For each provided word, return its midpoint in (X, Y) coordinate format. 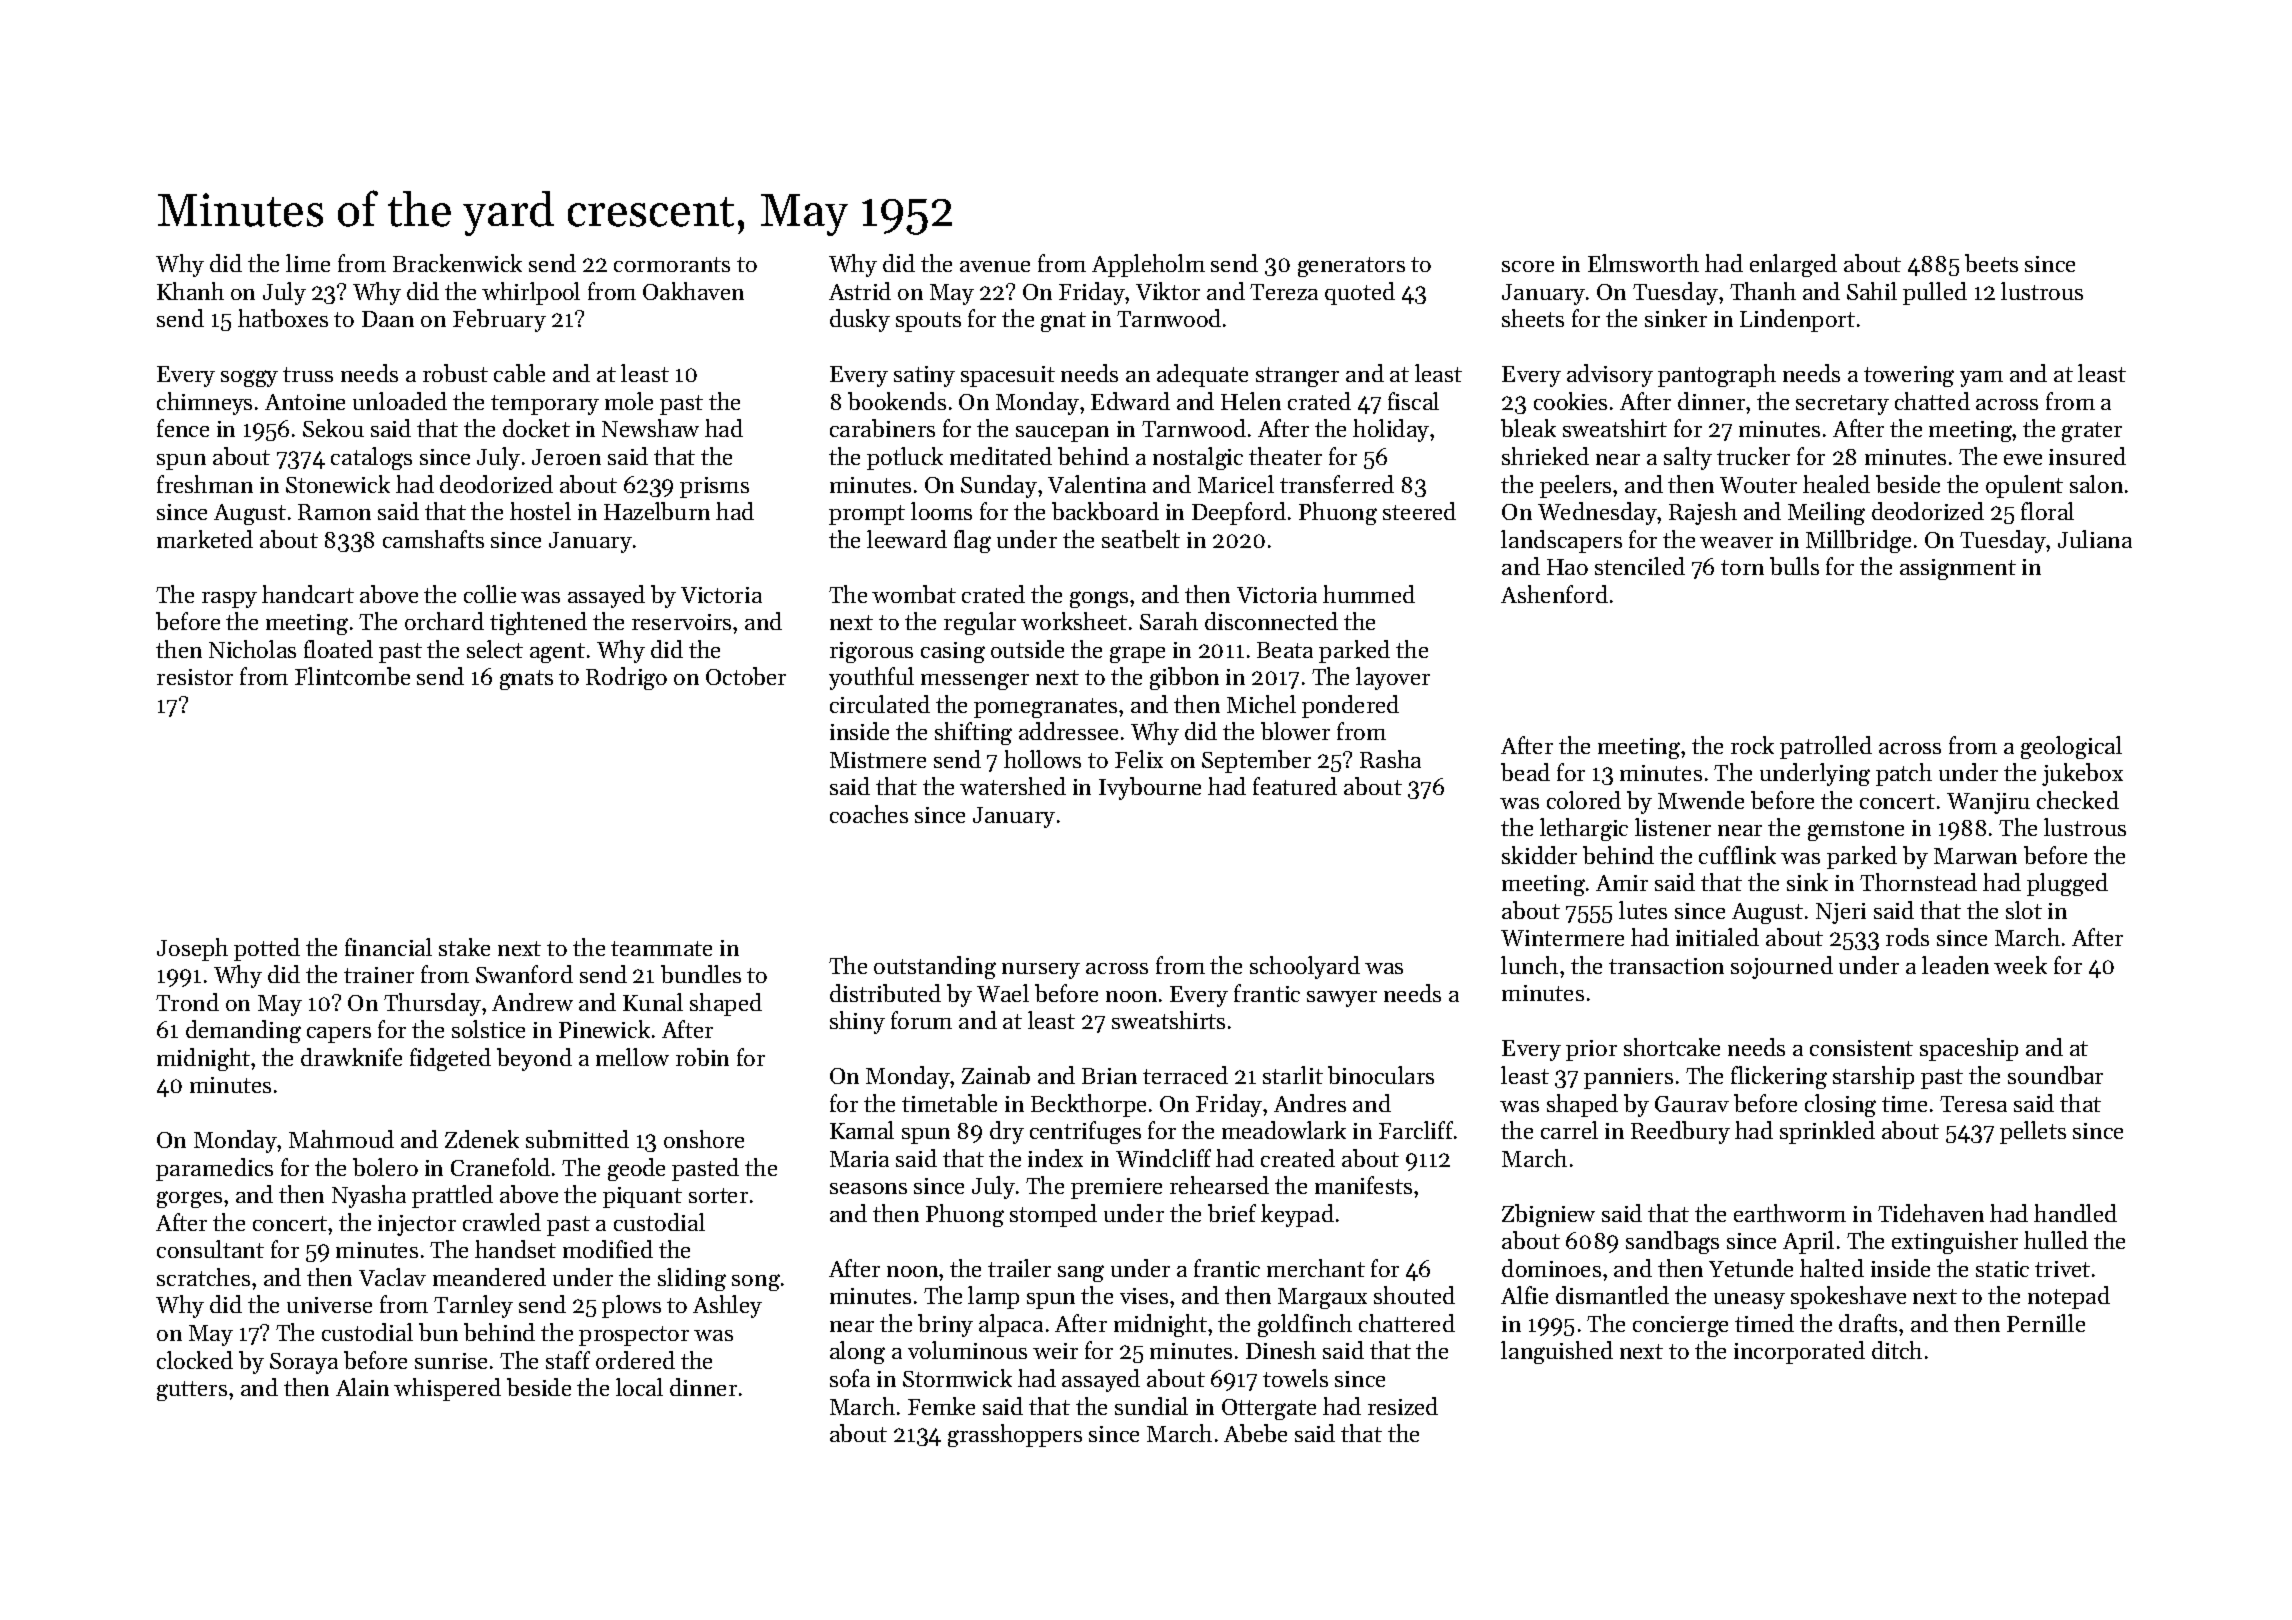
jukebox (2082, 774)
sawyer (1342, 999)
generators (1351, 267)
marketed (205, 539)
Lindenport (1797, 320)
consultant (210, 1249)
